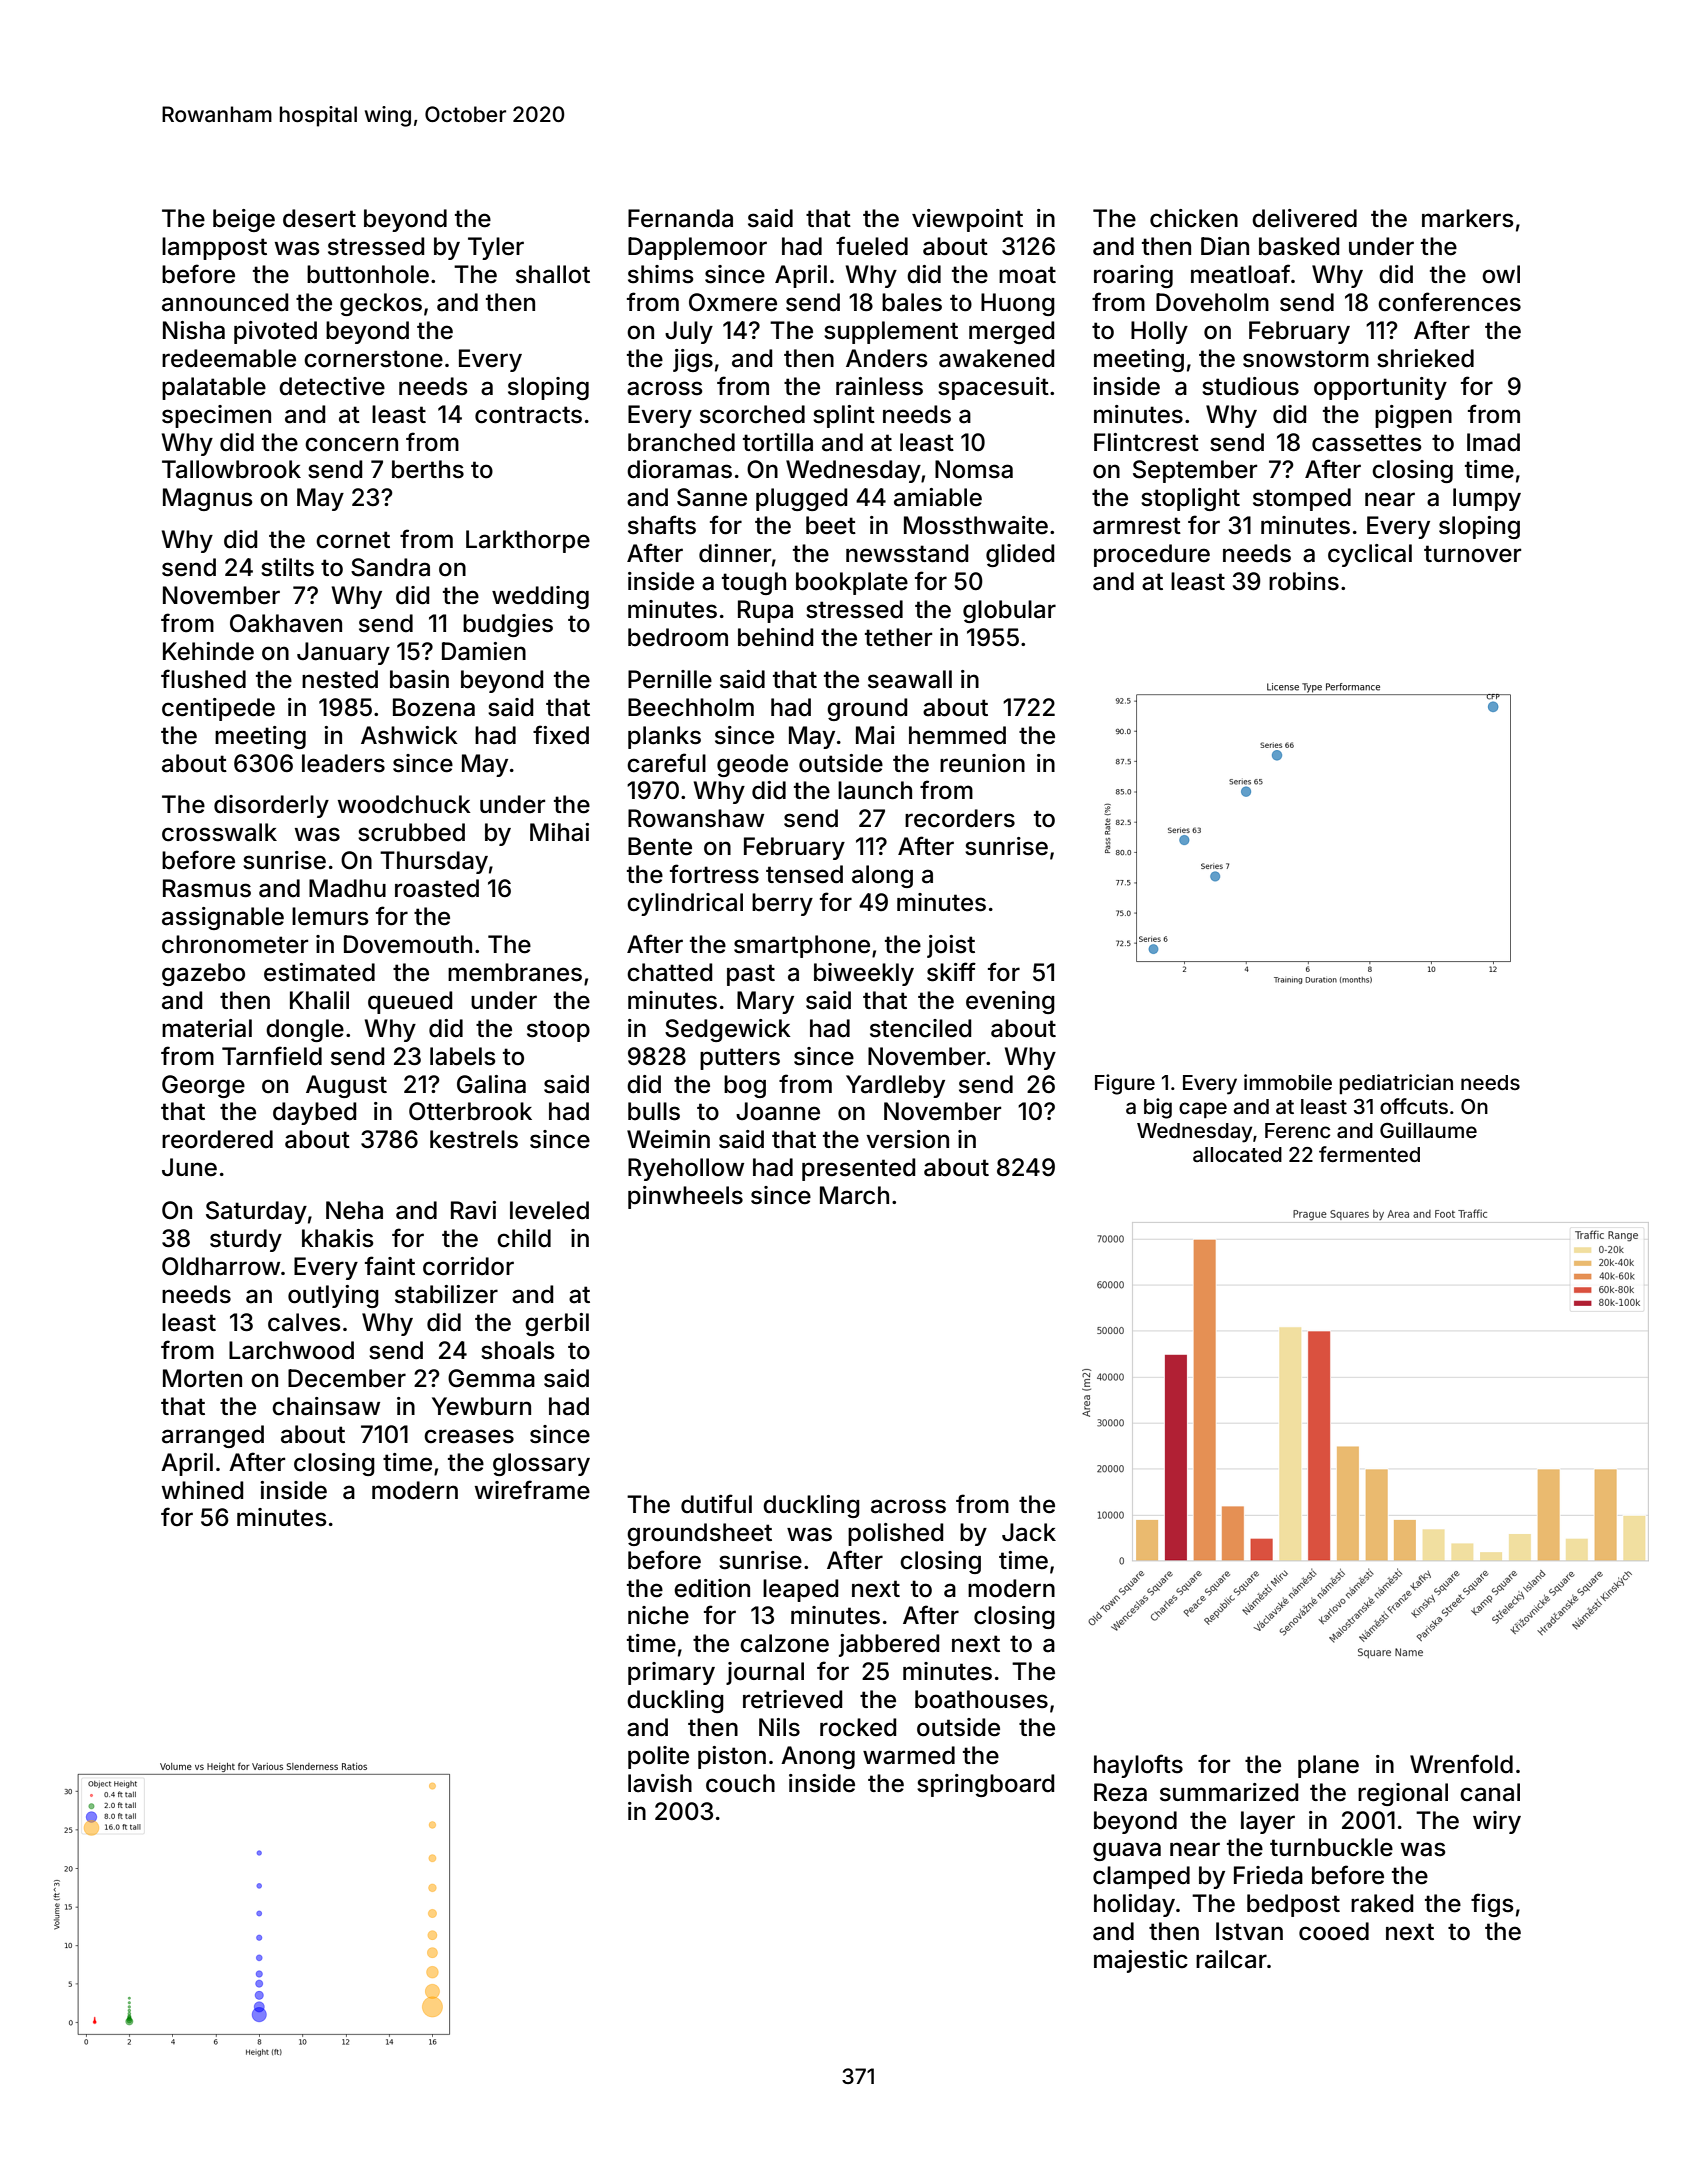 The height and width of the image is (2178, 1683). Describe the element at coordinates (275, 332) in the image. I see `pivoted` at that location.
